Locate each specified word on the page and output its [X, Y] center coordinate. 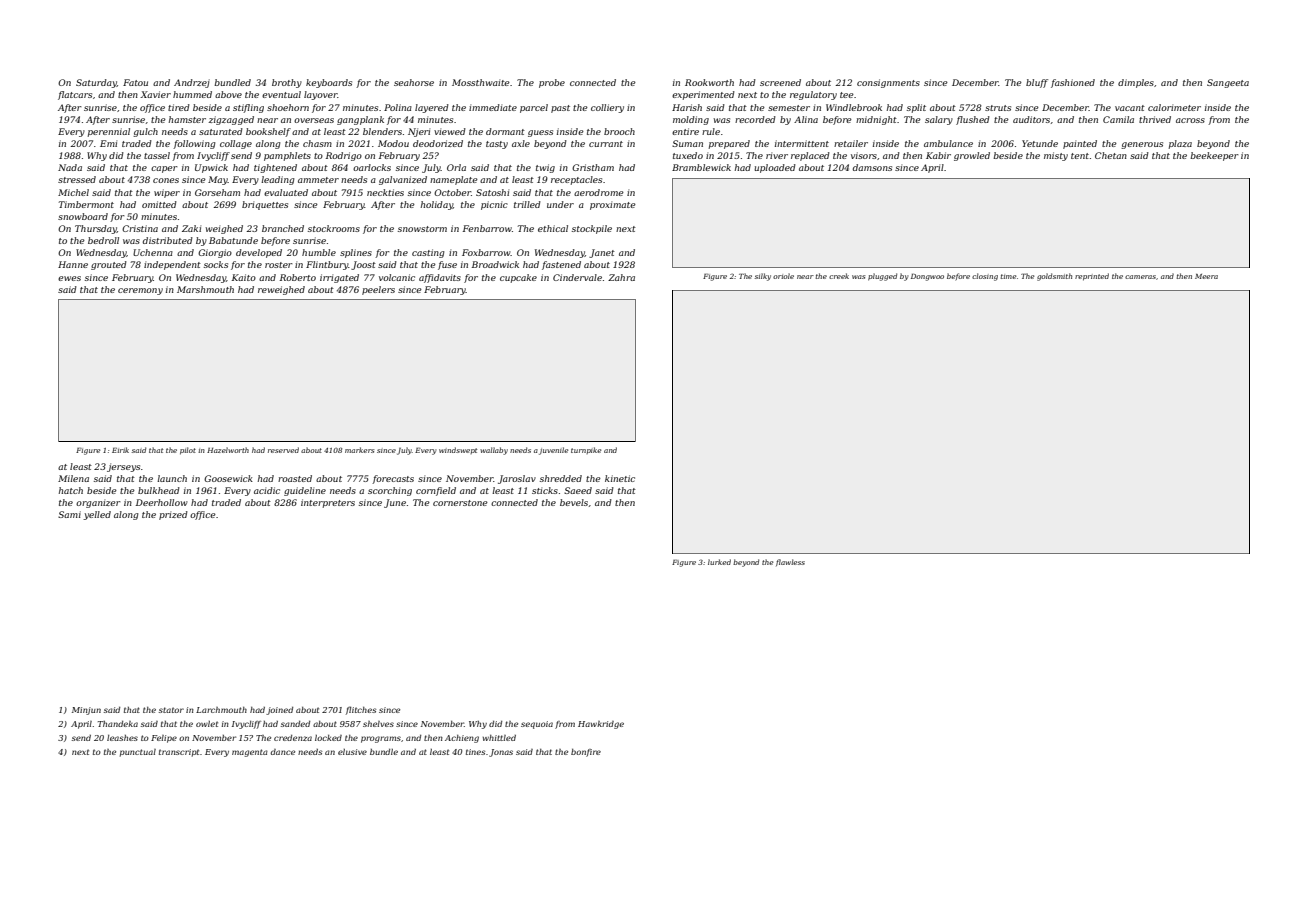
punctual [138, 753]
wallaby [494, 451]
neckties [385, 192]
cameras [1140, 277]
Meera [1206, 276]
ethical [553, 228]
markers [359, 450]
